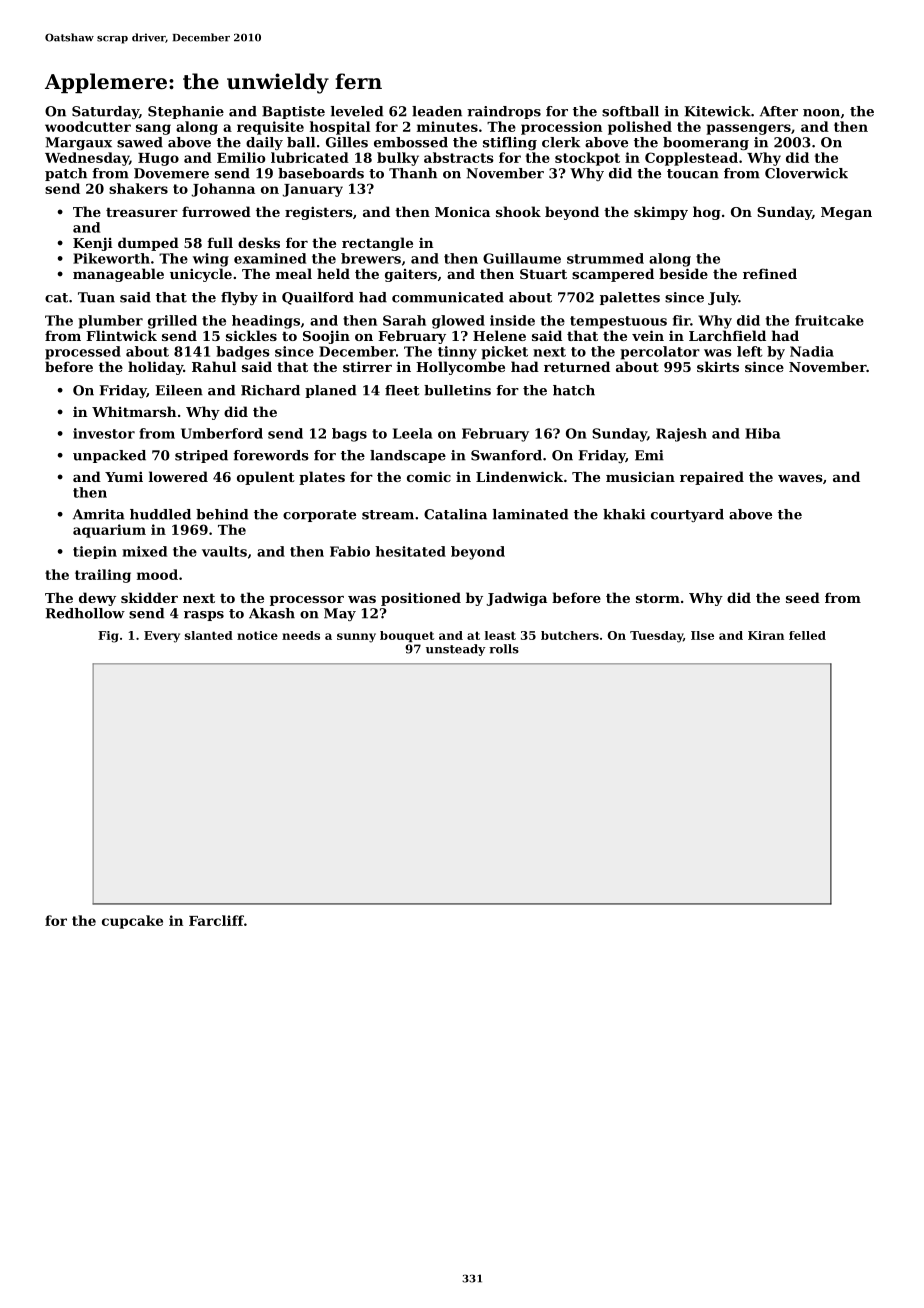  I want to click on After, so click(779, 111).
